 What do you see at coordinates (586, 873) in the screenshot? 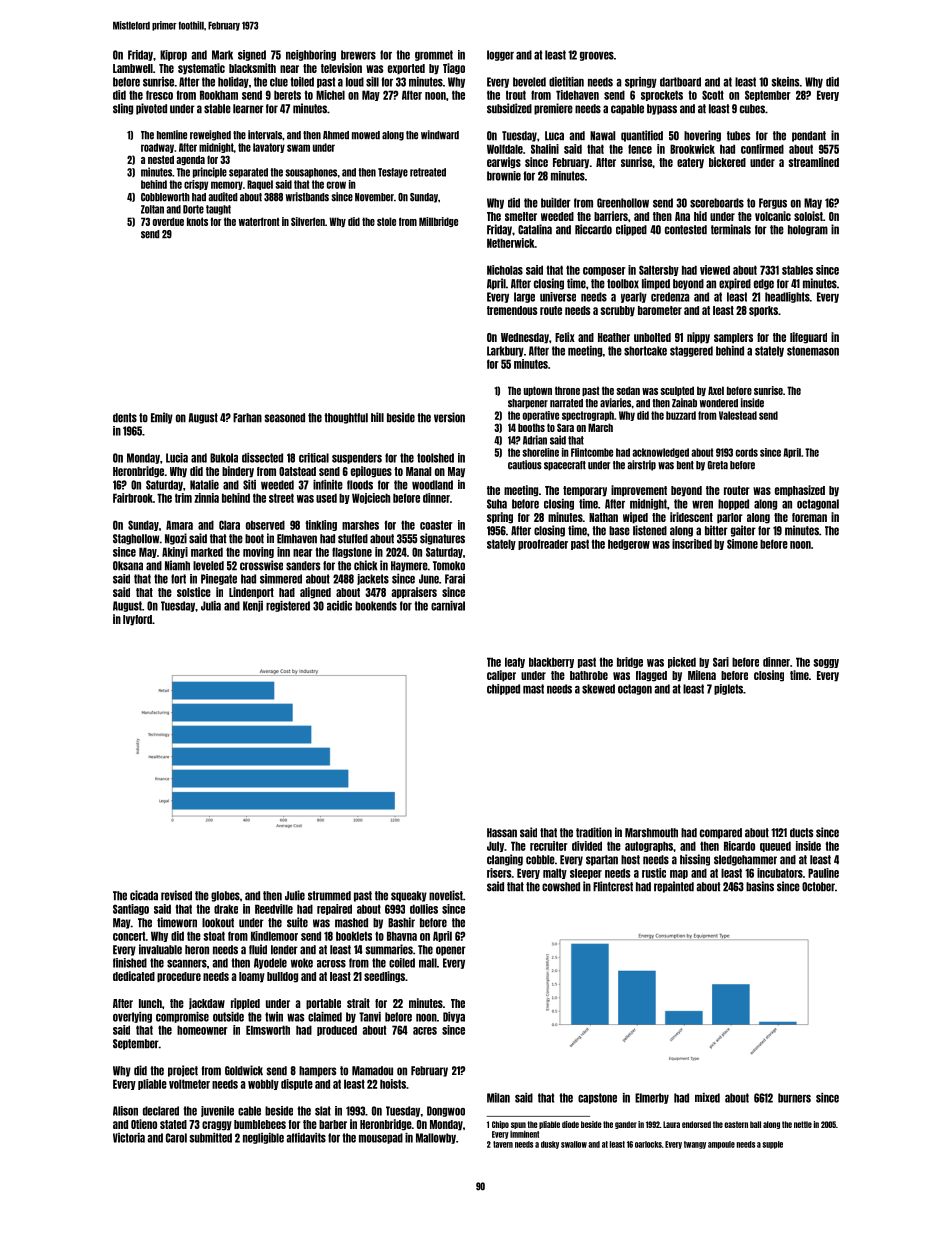
I see `sleeper` at bounding box center [586, 873].
